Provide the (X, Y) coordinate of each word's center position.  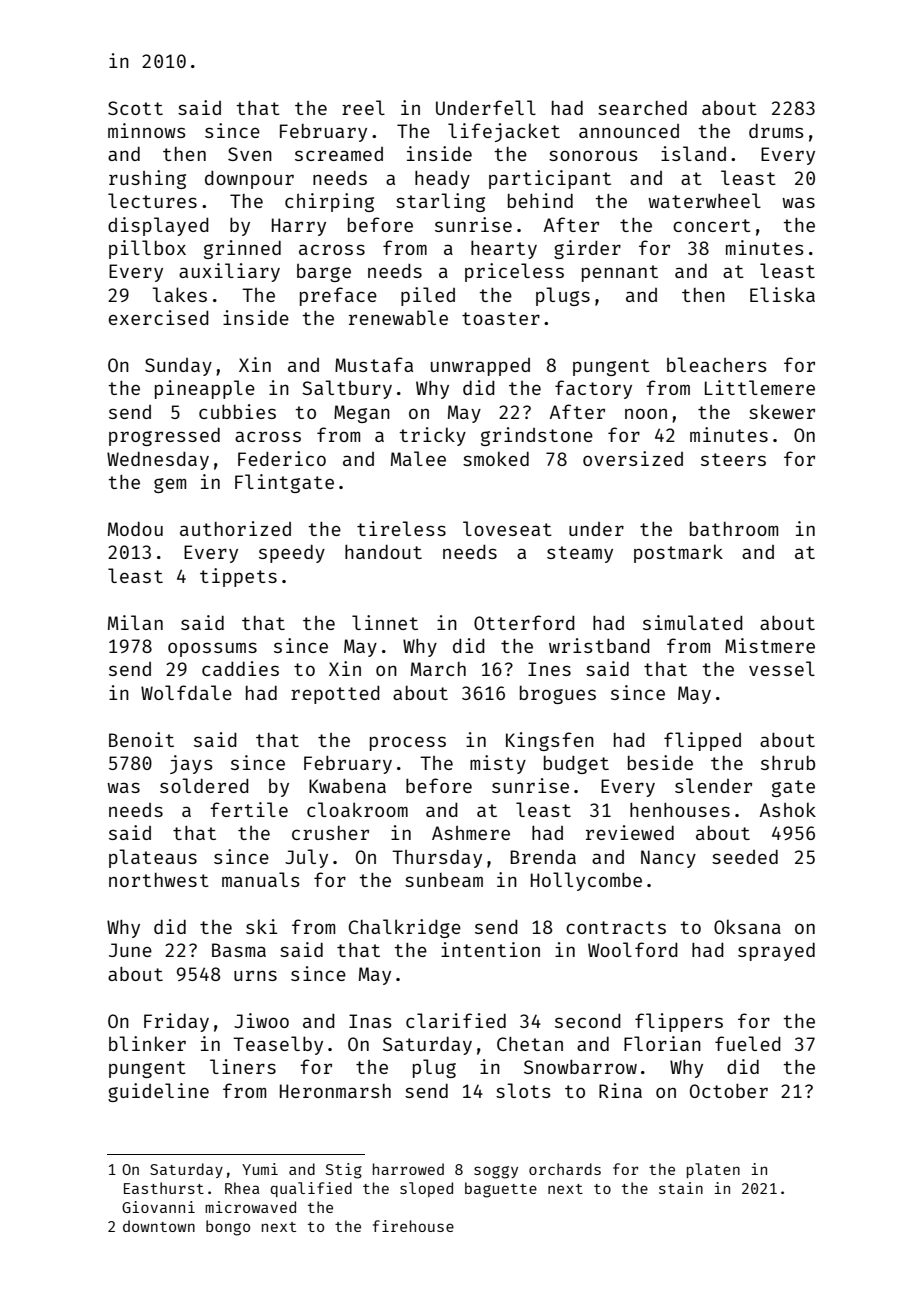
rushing (147, 179)
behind (540, 200)
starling (440, 202)
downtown (159, 1226)
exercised (159, 317)
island (693, 153)
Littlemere (760, 387)
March (438, 669)
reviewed (630, 832)
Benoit (141, 739)
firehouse (413, 1226)
